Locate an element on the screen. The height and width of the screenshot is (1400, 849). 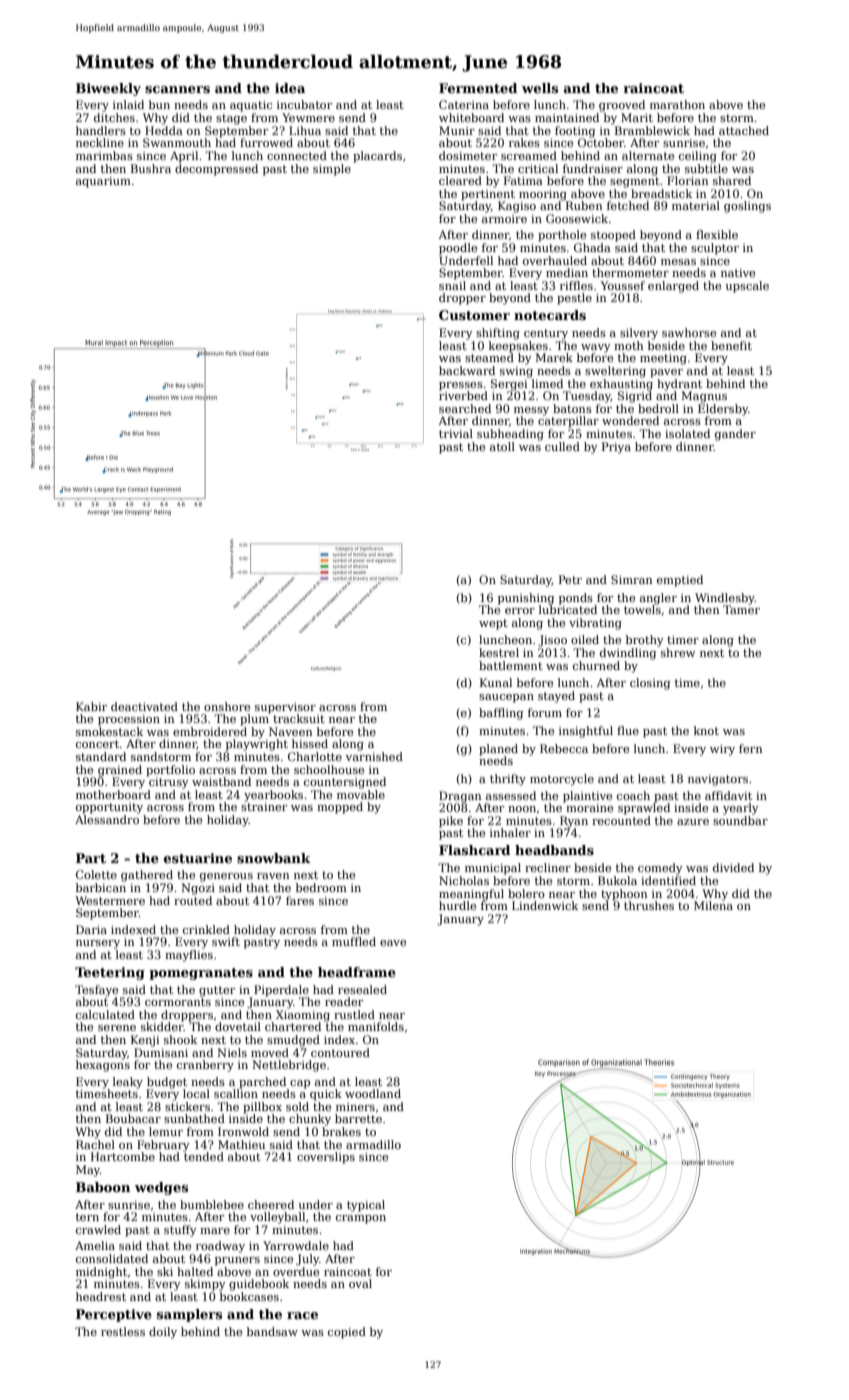
Biweekly is located at coordinates (108, 89).
